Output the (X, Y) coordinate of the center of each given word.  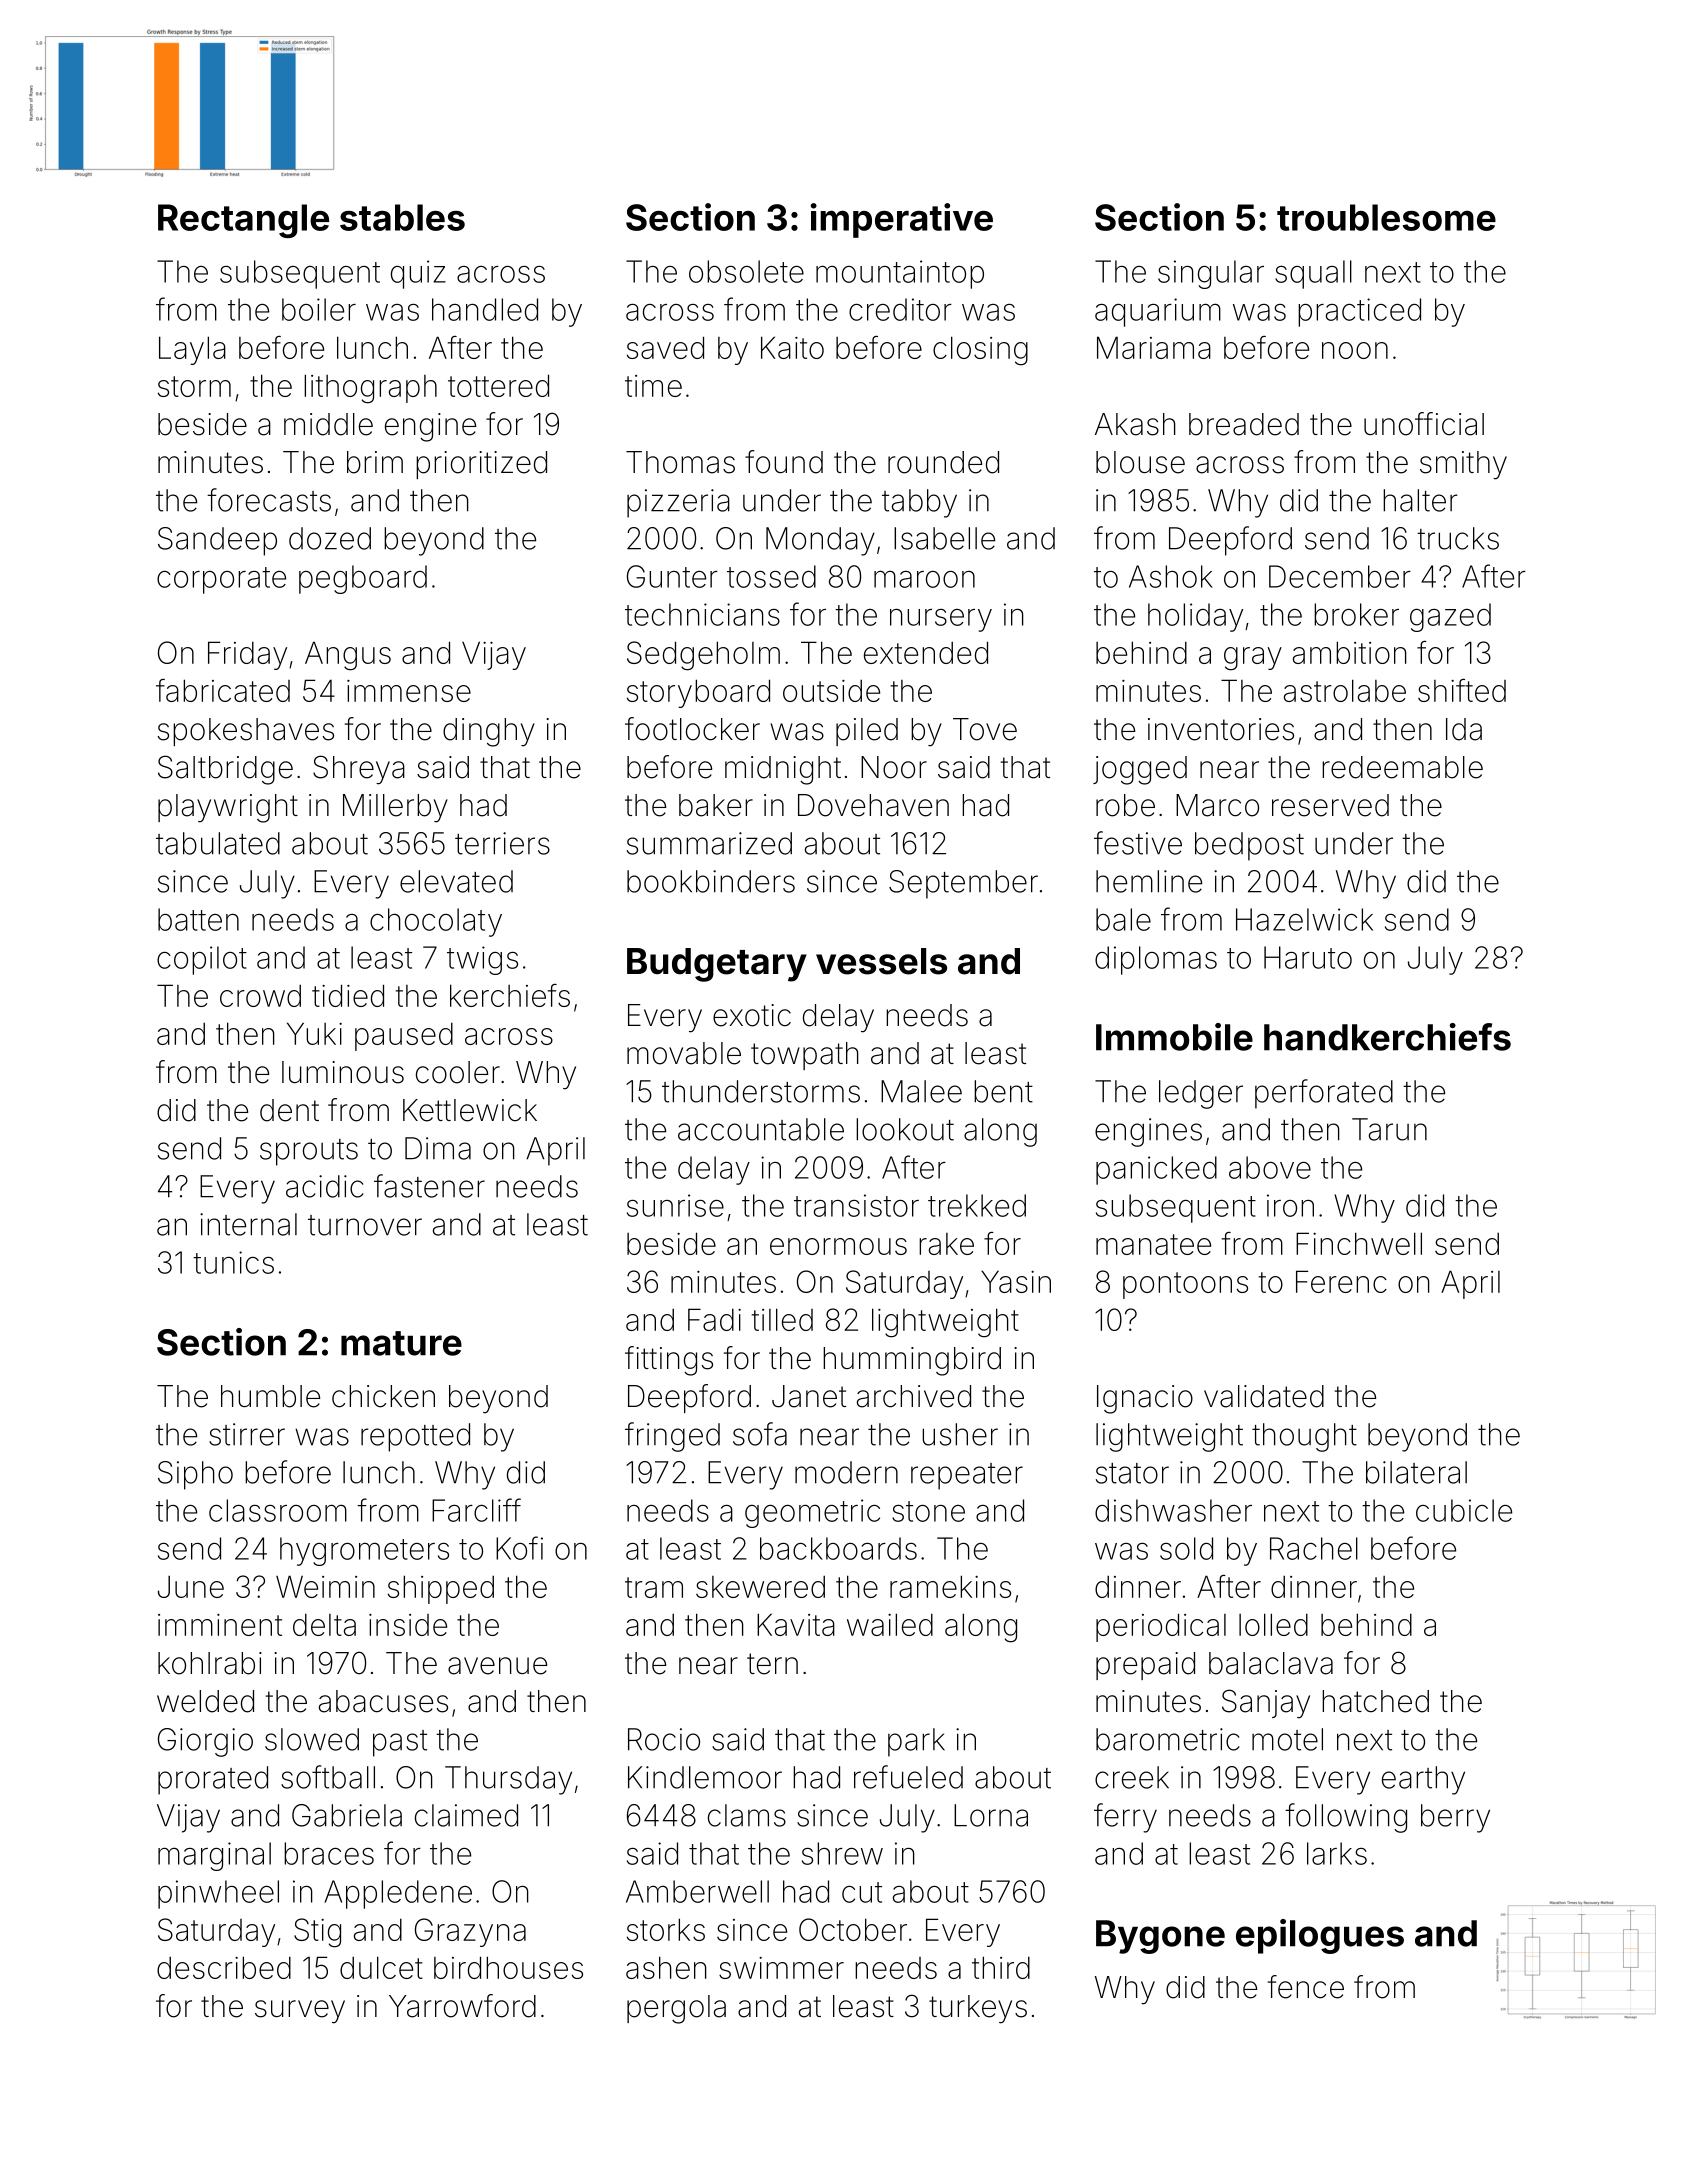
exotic (752, 1015)
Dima (438, 1148)
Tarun (1389, 1129)
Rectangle (243, 221)
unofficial (1424, 424)
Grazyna (470, 1932)
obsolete (746, 271)
